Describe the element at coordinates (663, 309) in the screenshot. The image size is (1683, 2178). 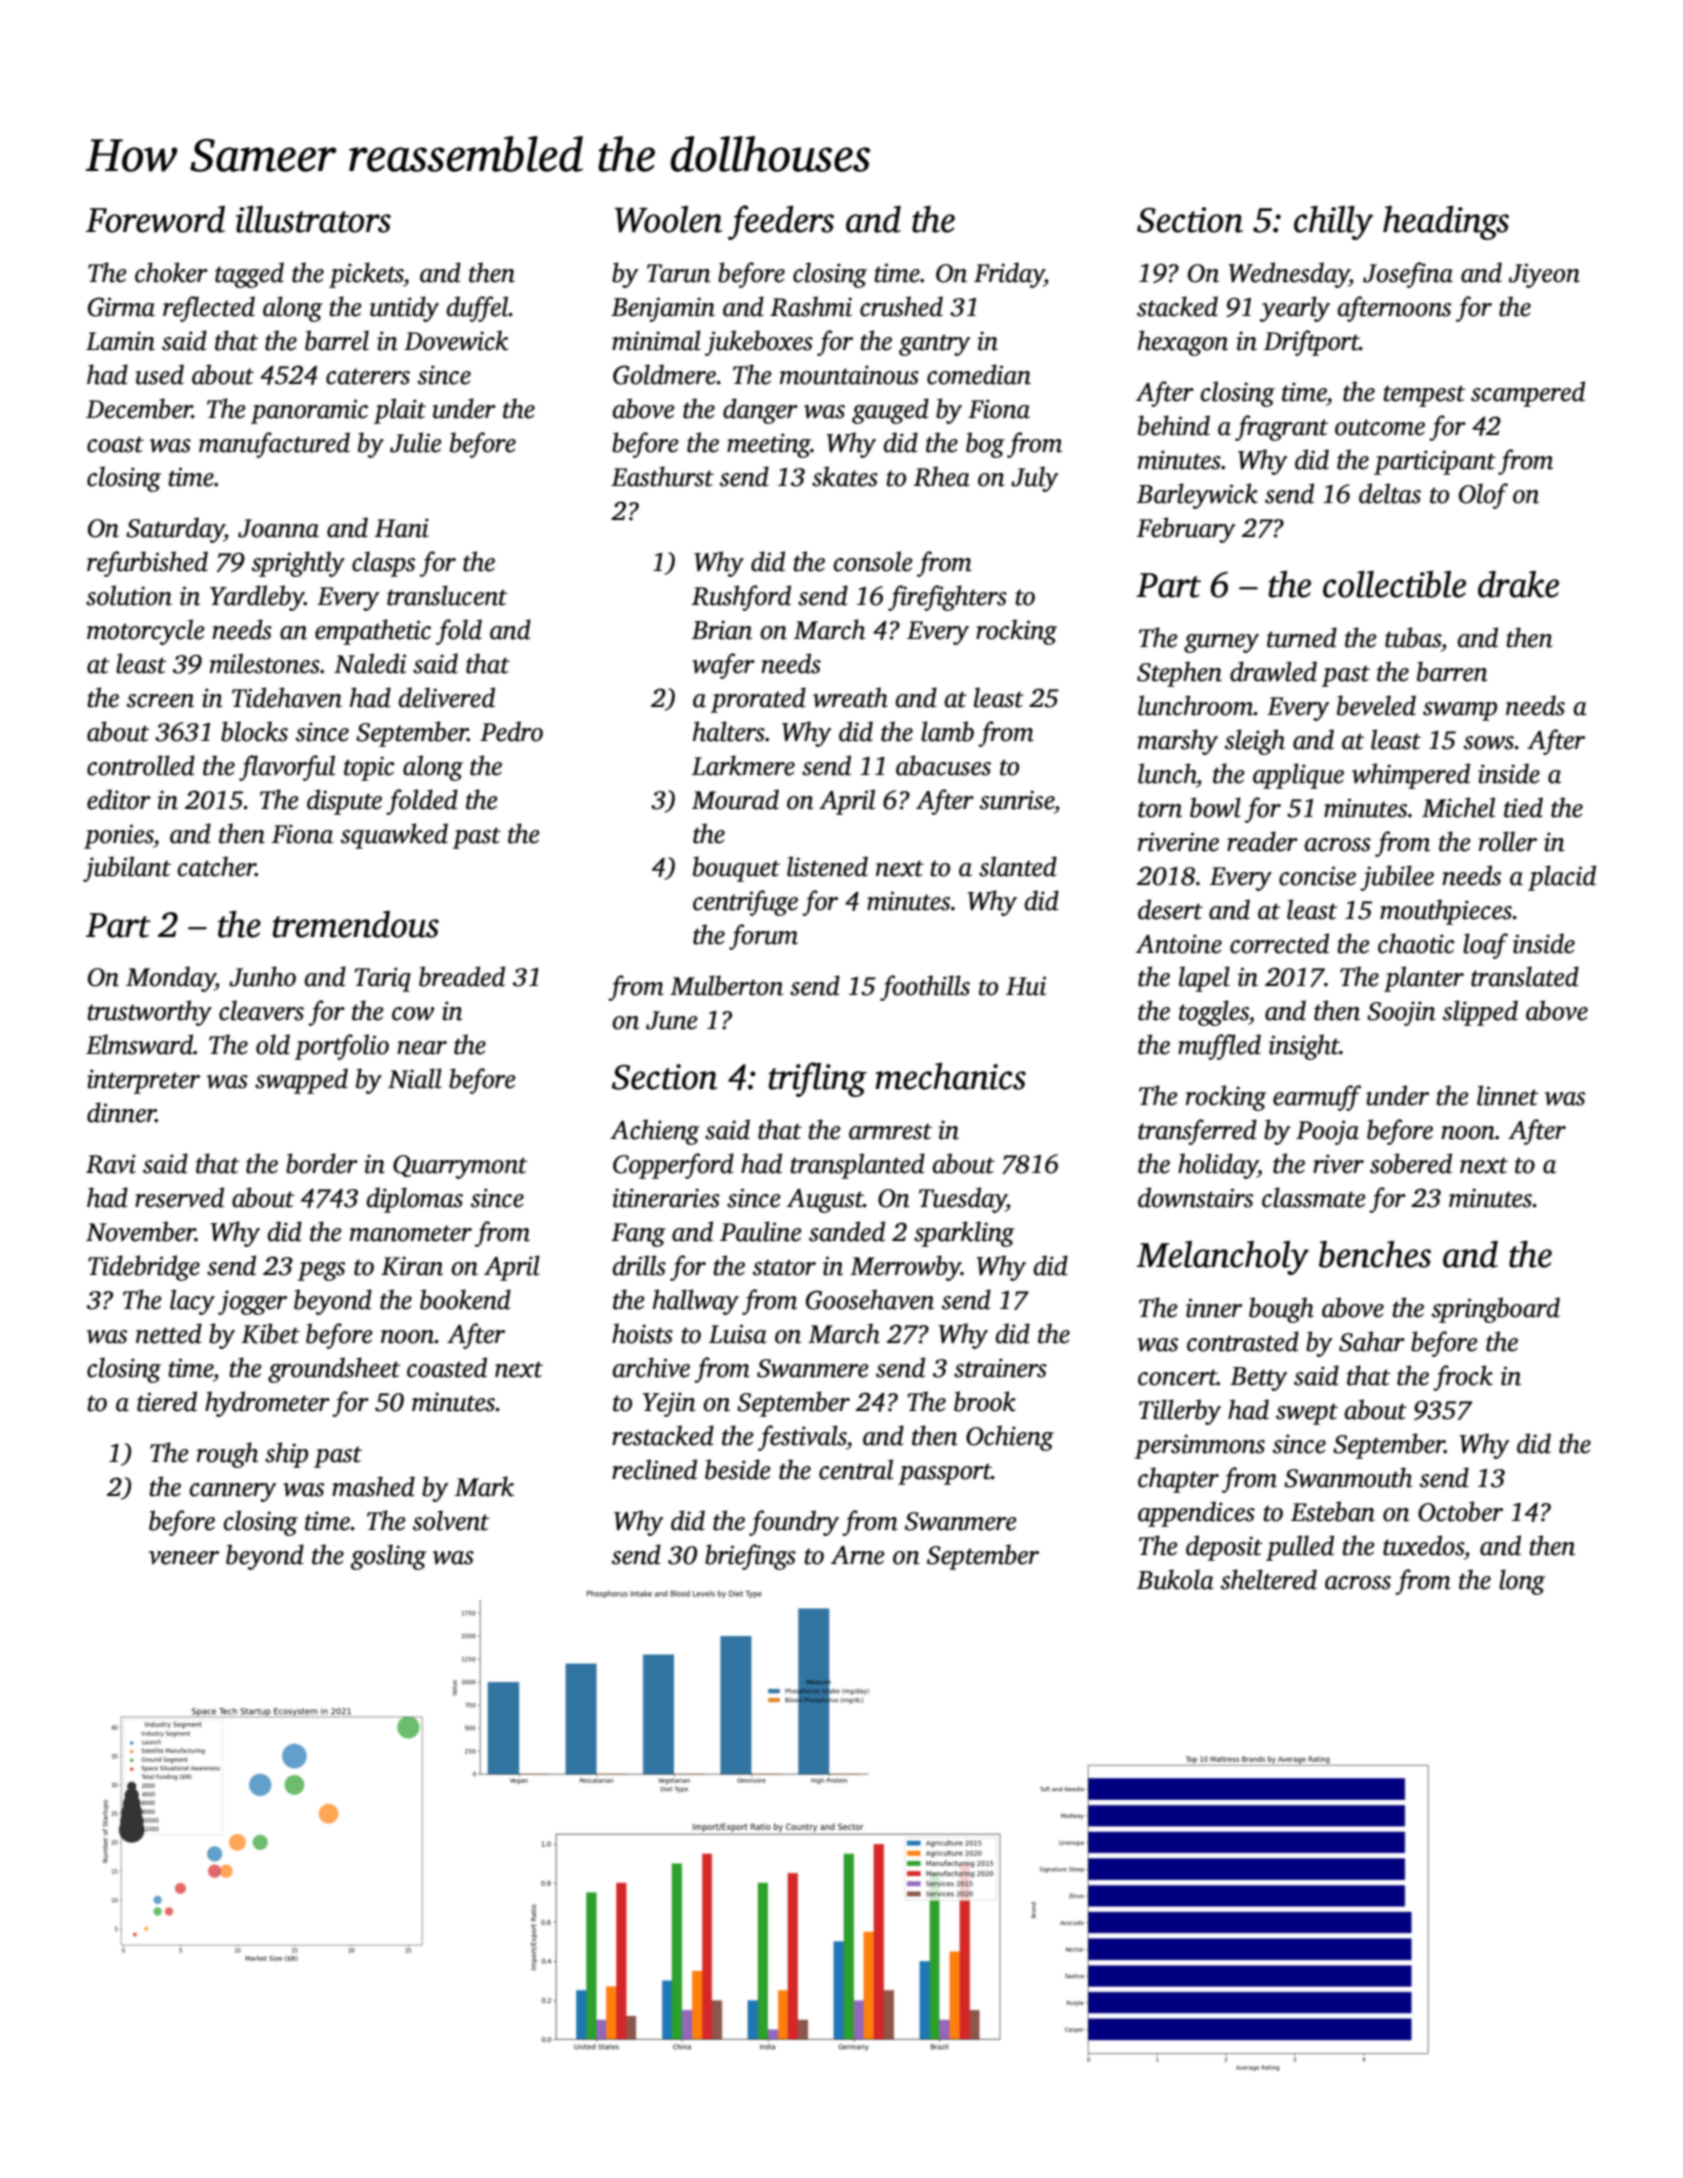
I see `Benjamin` at that location.
